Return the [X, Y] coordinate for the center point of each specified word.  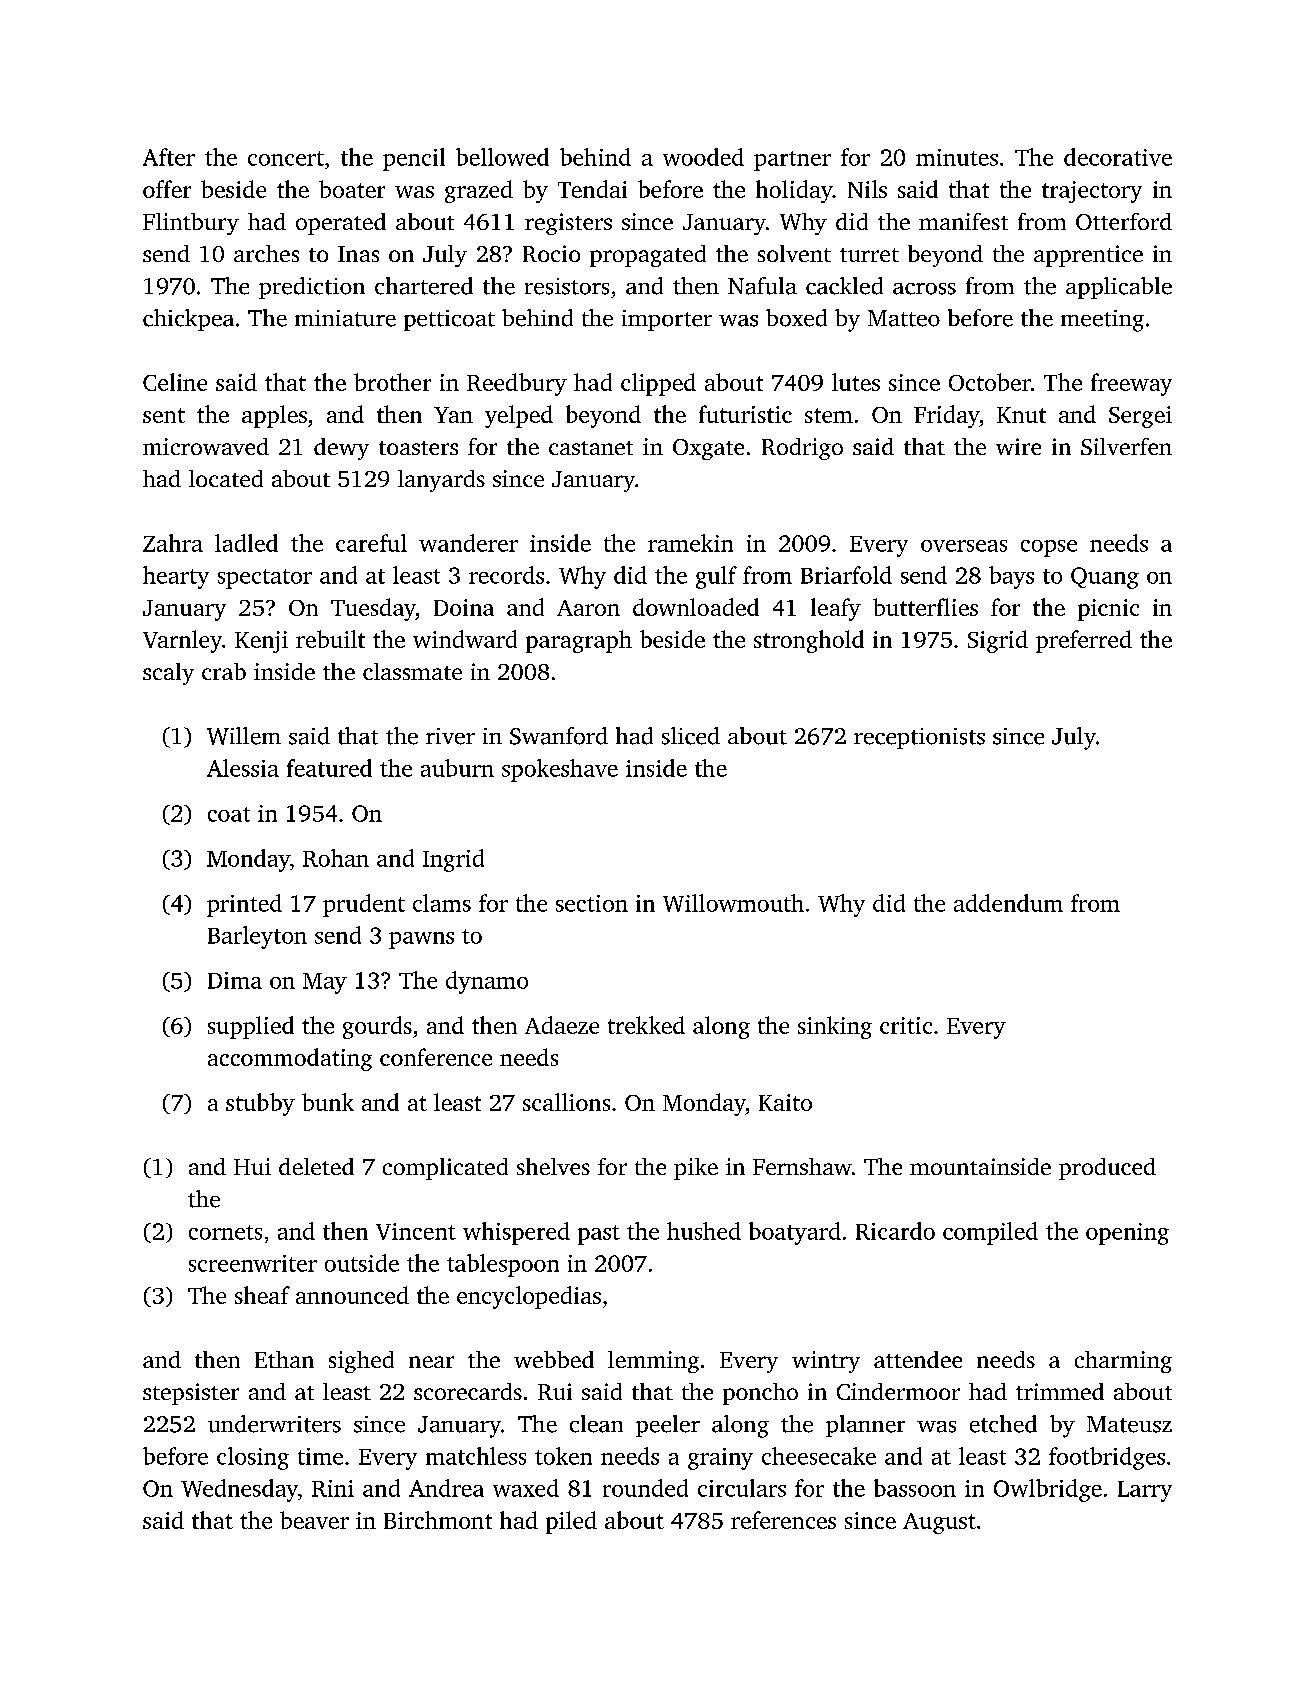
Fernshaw [802, 1166]
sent [164, 415]
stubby [260, 1104]
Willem [244, 736]
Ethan [284, 1359]
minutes [957, 157]
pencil [414, 159]
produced [1107, 1169]
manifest [963, 221]
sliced [691, 736]
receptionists [919, 738]
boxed [796, 318]
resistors [567, 286]
